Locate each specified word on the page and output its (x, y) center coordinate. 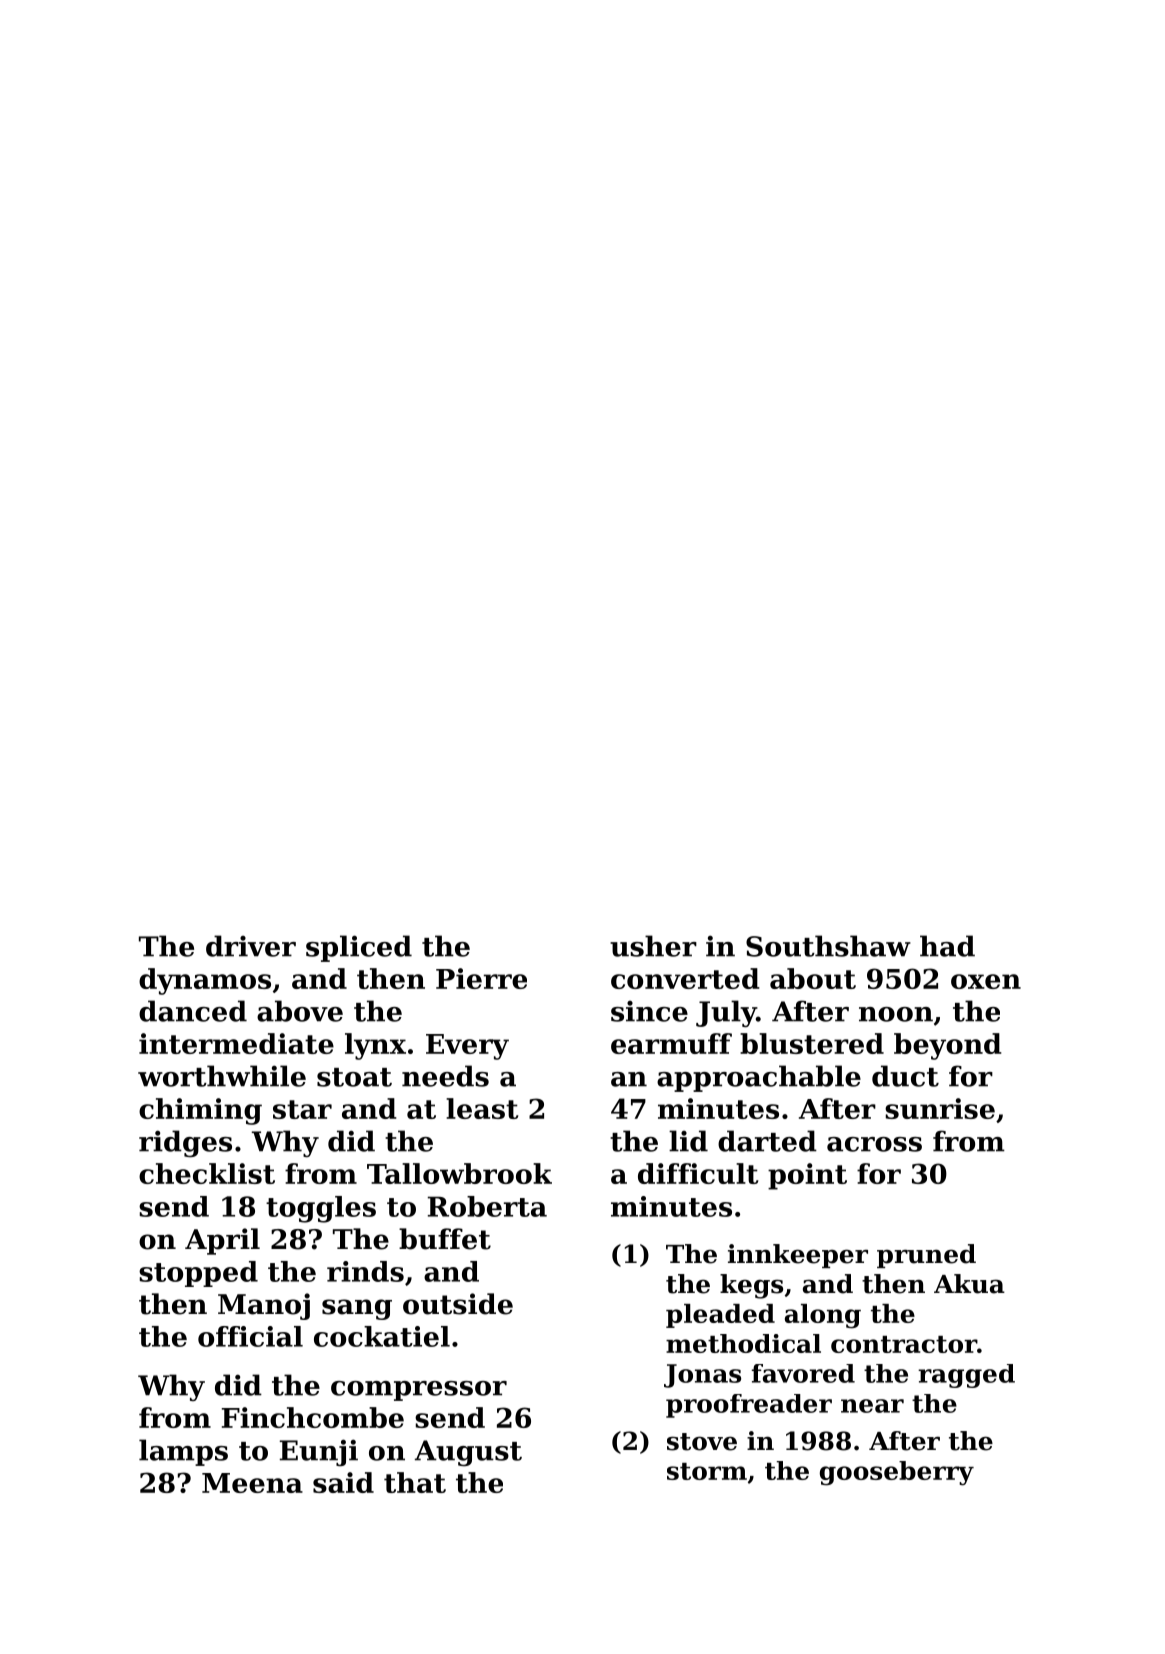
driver (251, 946)
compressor (419, 1391)
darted (767, 1141)
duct (905, 1076)
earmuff (671, 1043)
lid (688, 1141)
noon (896, 1014)
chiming (200, 1111)
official (250, 1336)
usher (653, 946)
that (415, 1482)
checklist (207, 1173)
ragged (966, 1376)
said (343, 1482)
